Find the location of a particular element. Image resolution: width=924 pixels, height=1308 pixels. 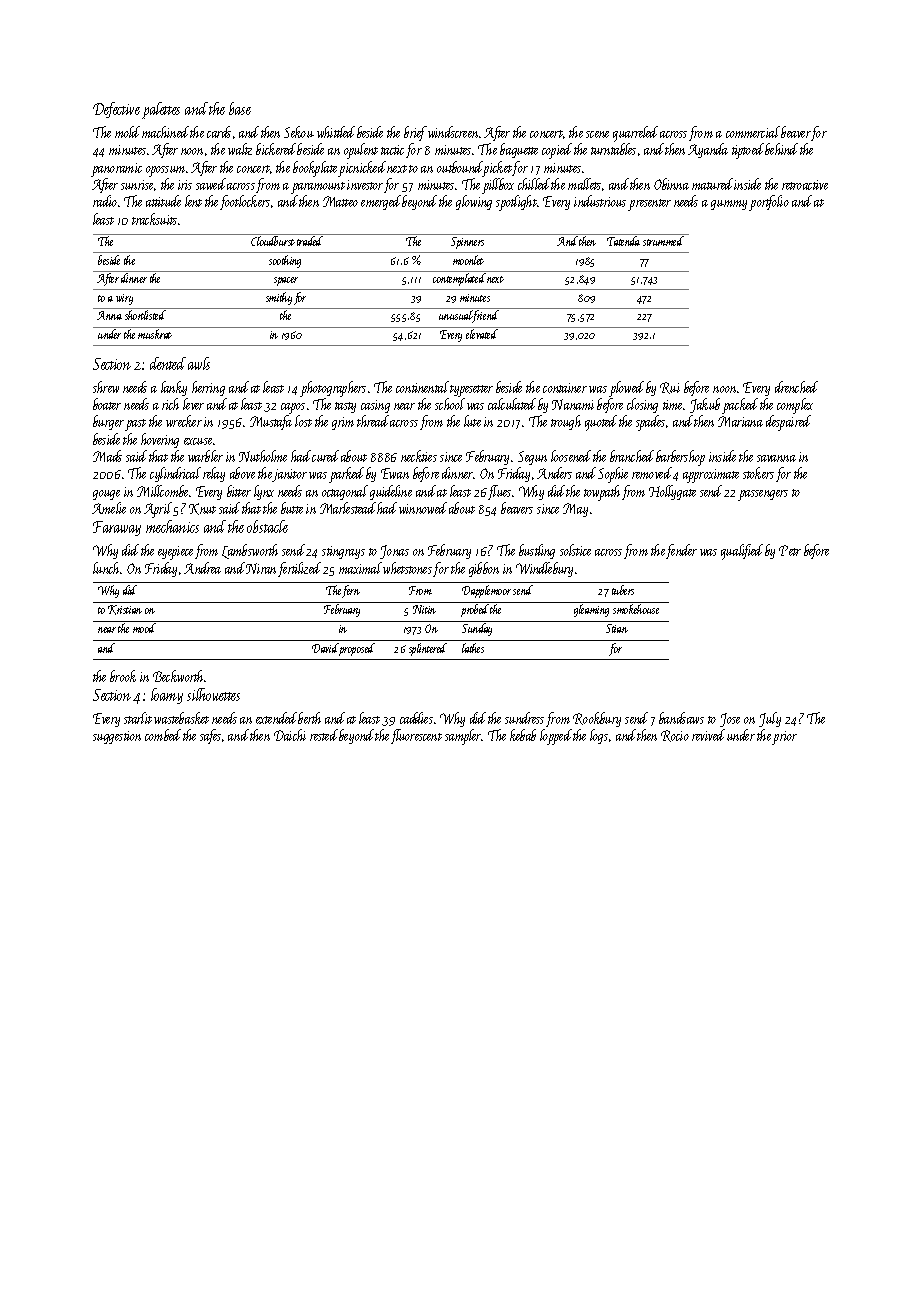

commercial is located at coordinates (753, 132).
